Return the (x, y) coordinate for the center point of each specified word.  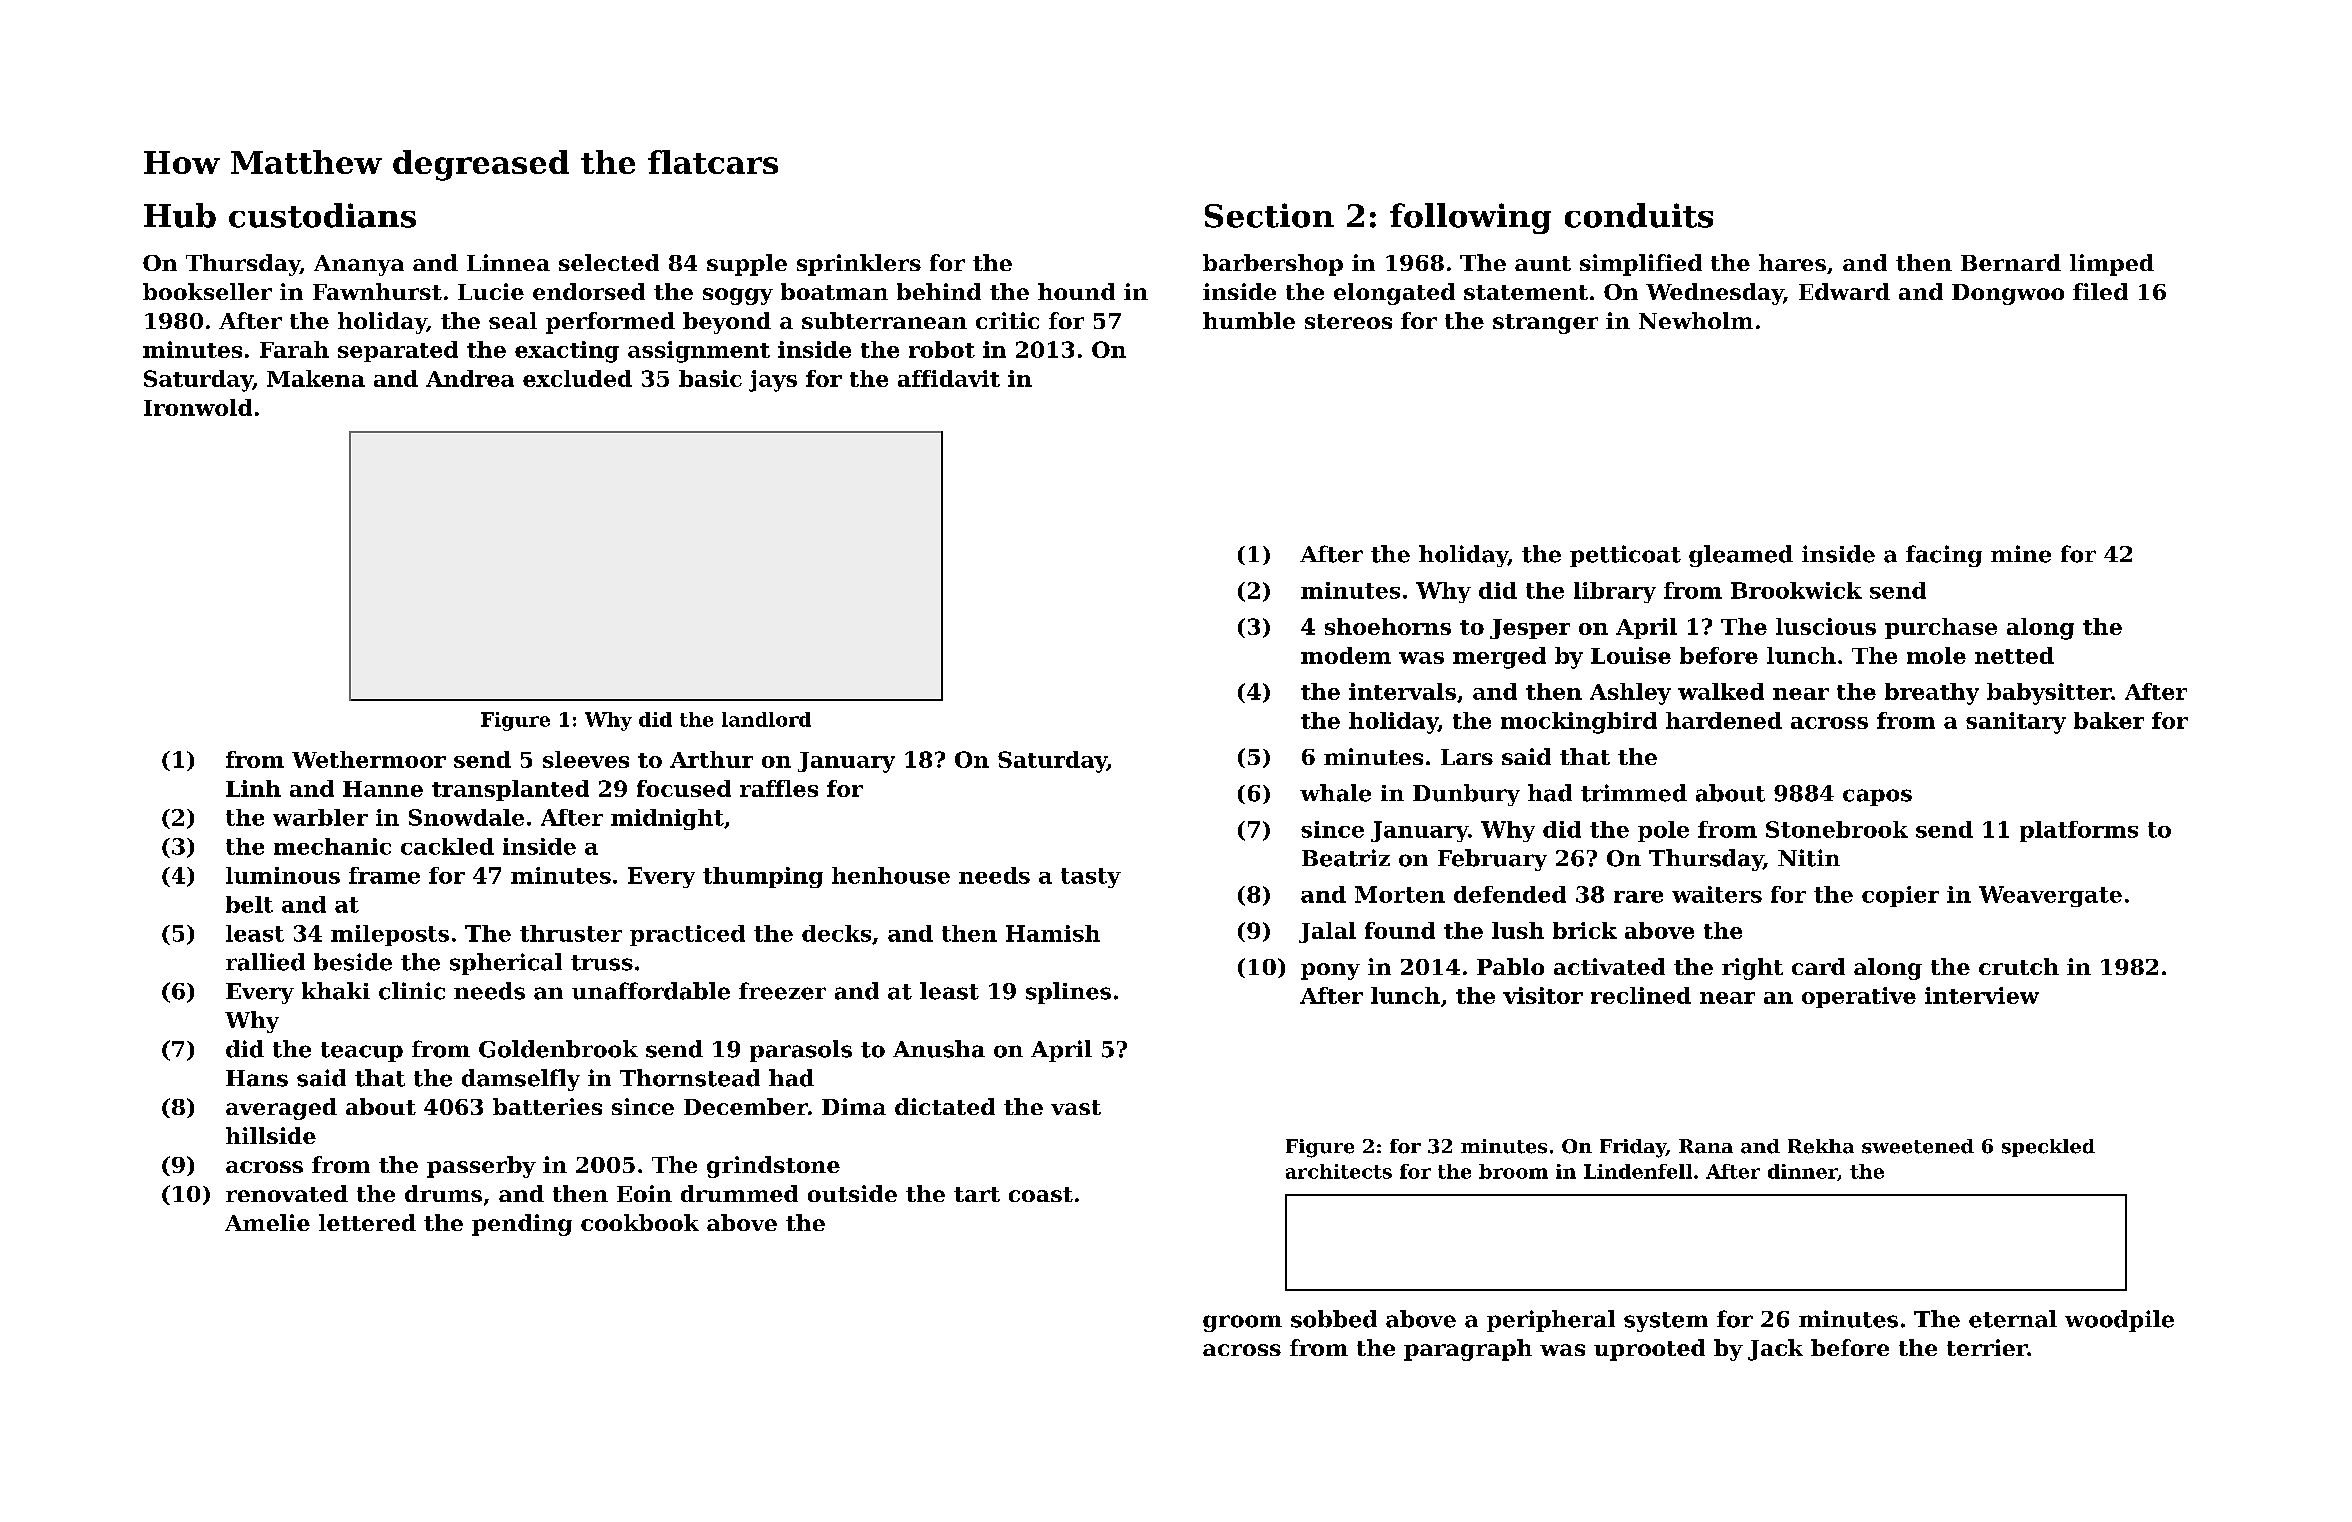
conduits (1639, 215)
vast (1076, 1107)
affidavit (949, 378)
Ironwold (198, 407)
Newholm (1696, 320)
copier (1900, 896)
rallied (265, 962)
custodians (322, 215)
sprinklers (859, 265)
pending (522, 1225)
